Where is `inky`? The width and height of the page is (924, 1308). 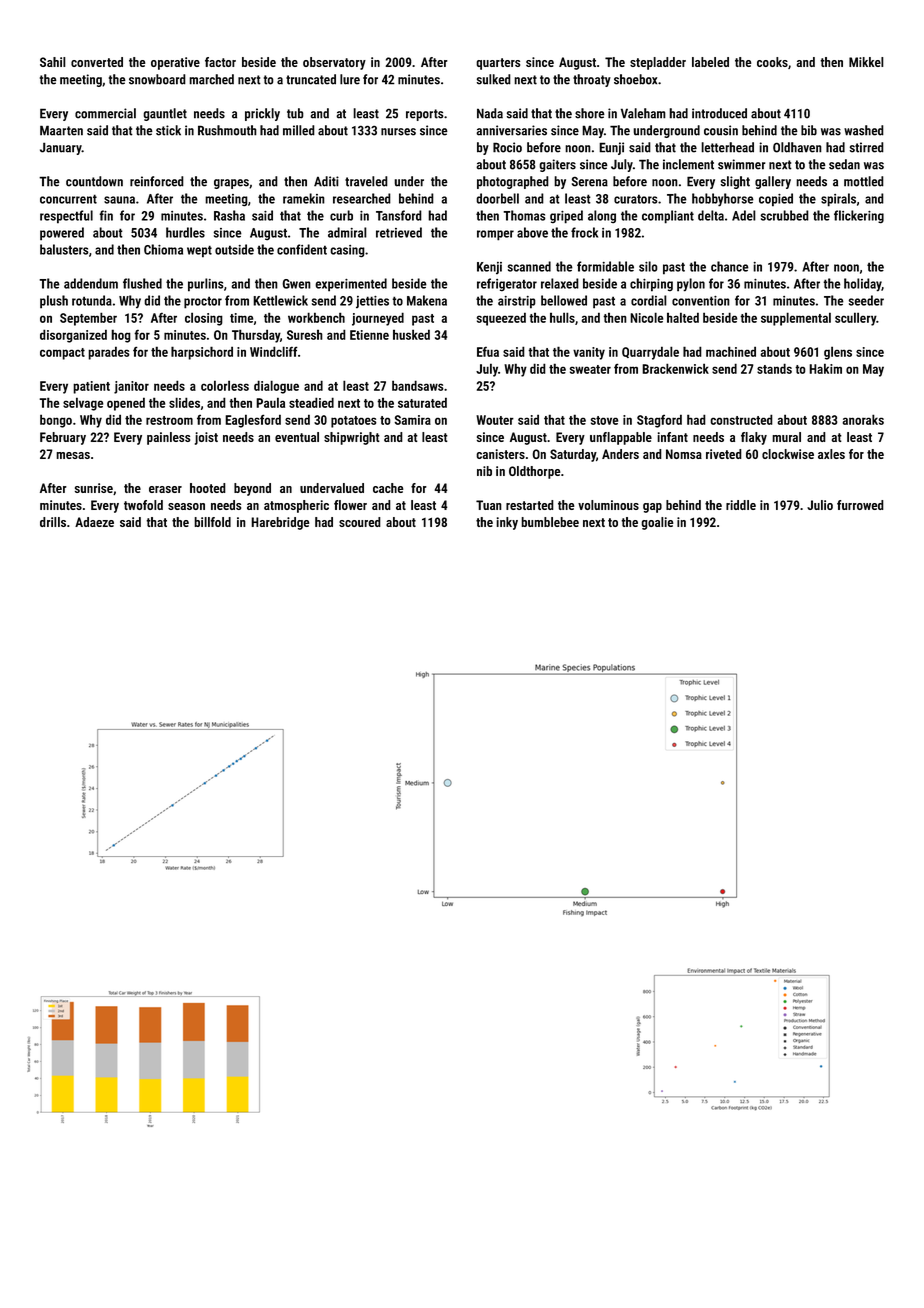 inky is located at coordinates (507, 523).
